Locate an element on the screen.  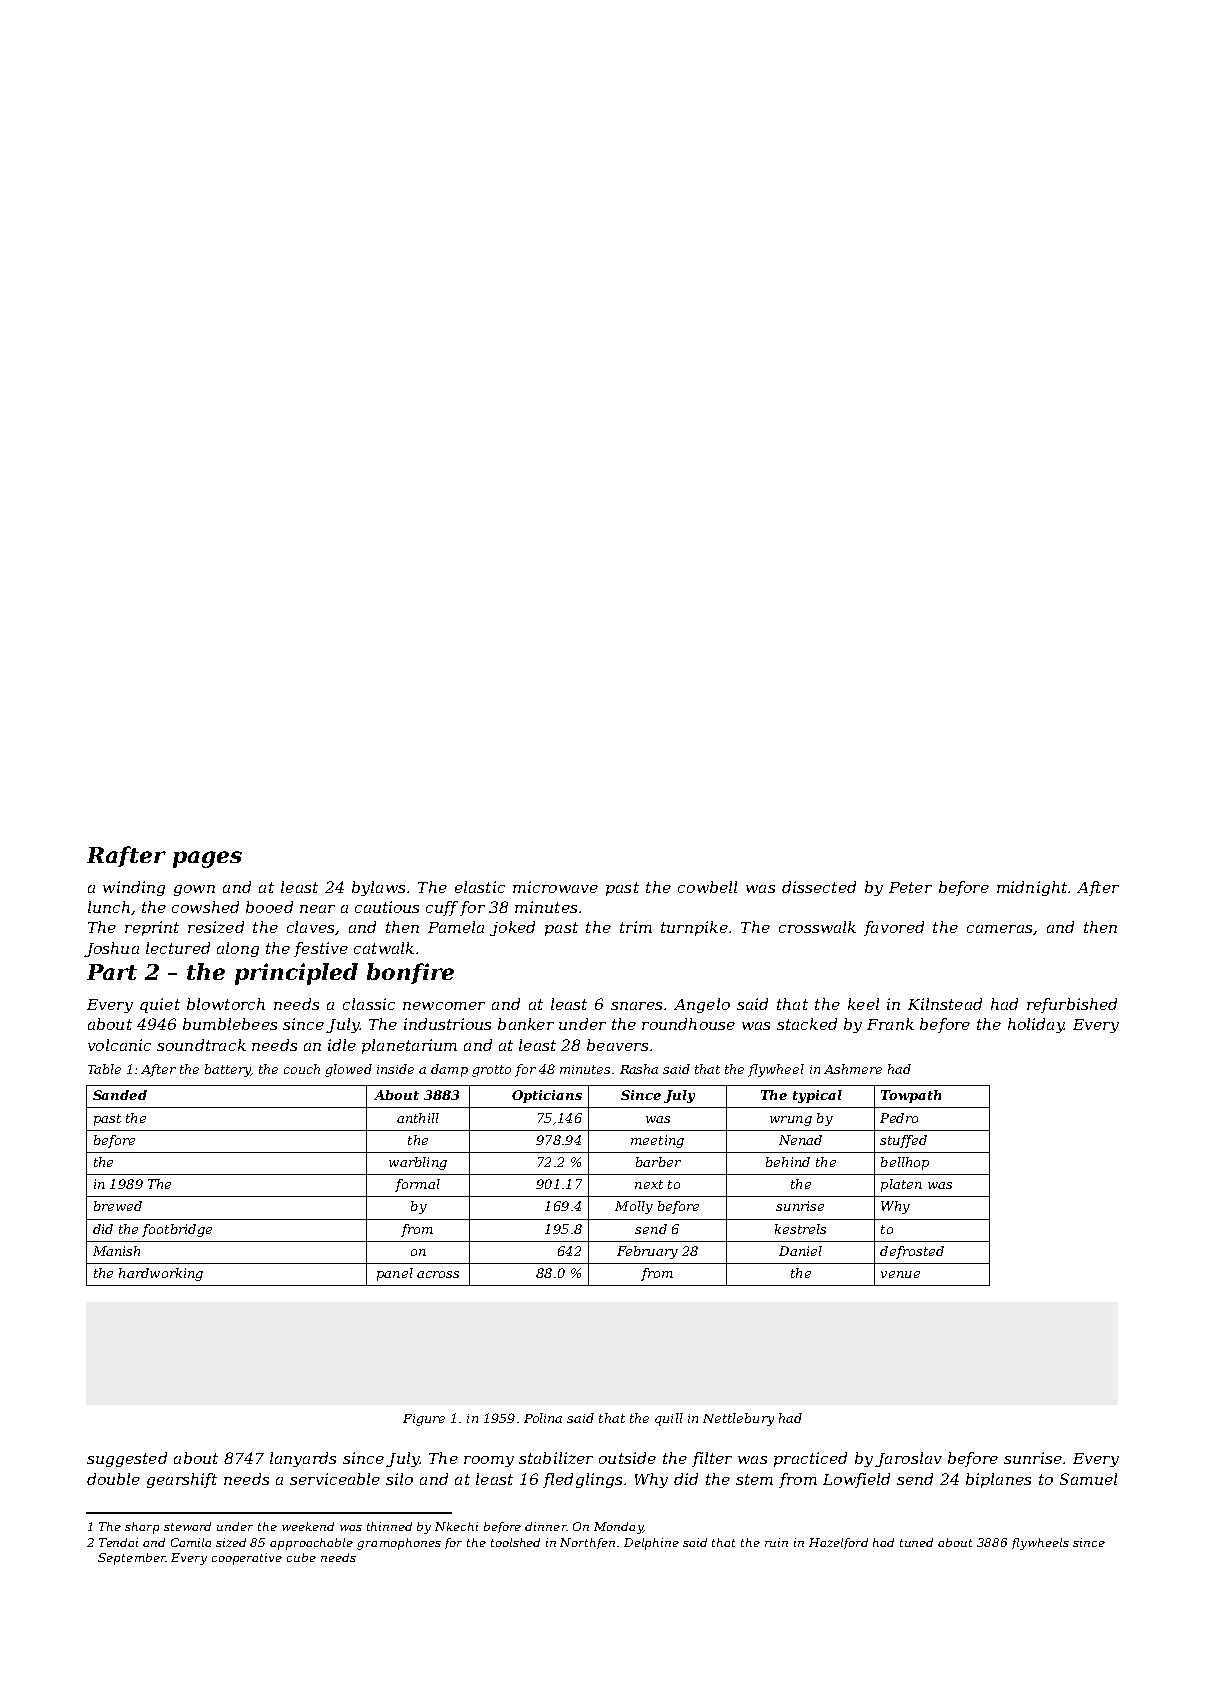
venue is located at coordinates (900, 1274).
